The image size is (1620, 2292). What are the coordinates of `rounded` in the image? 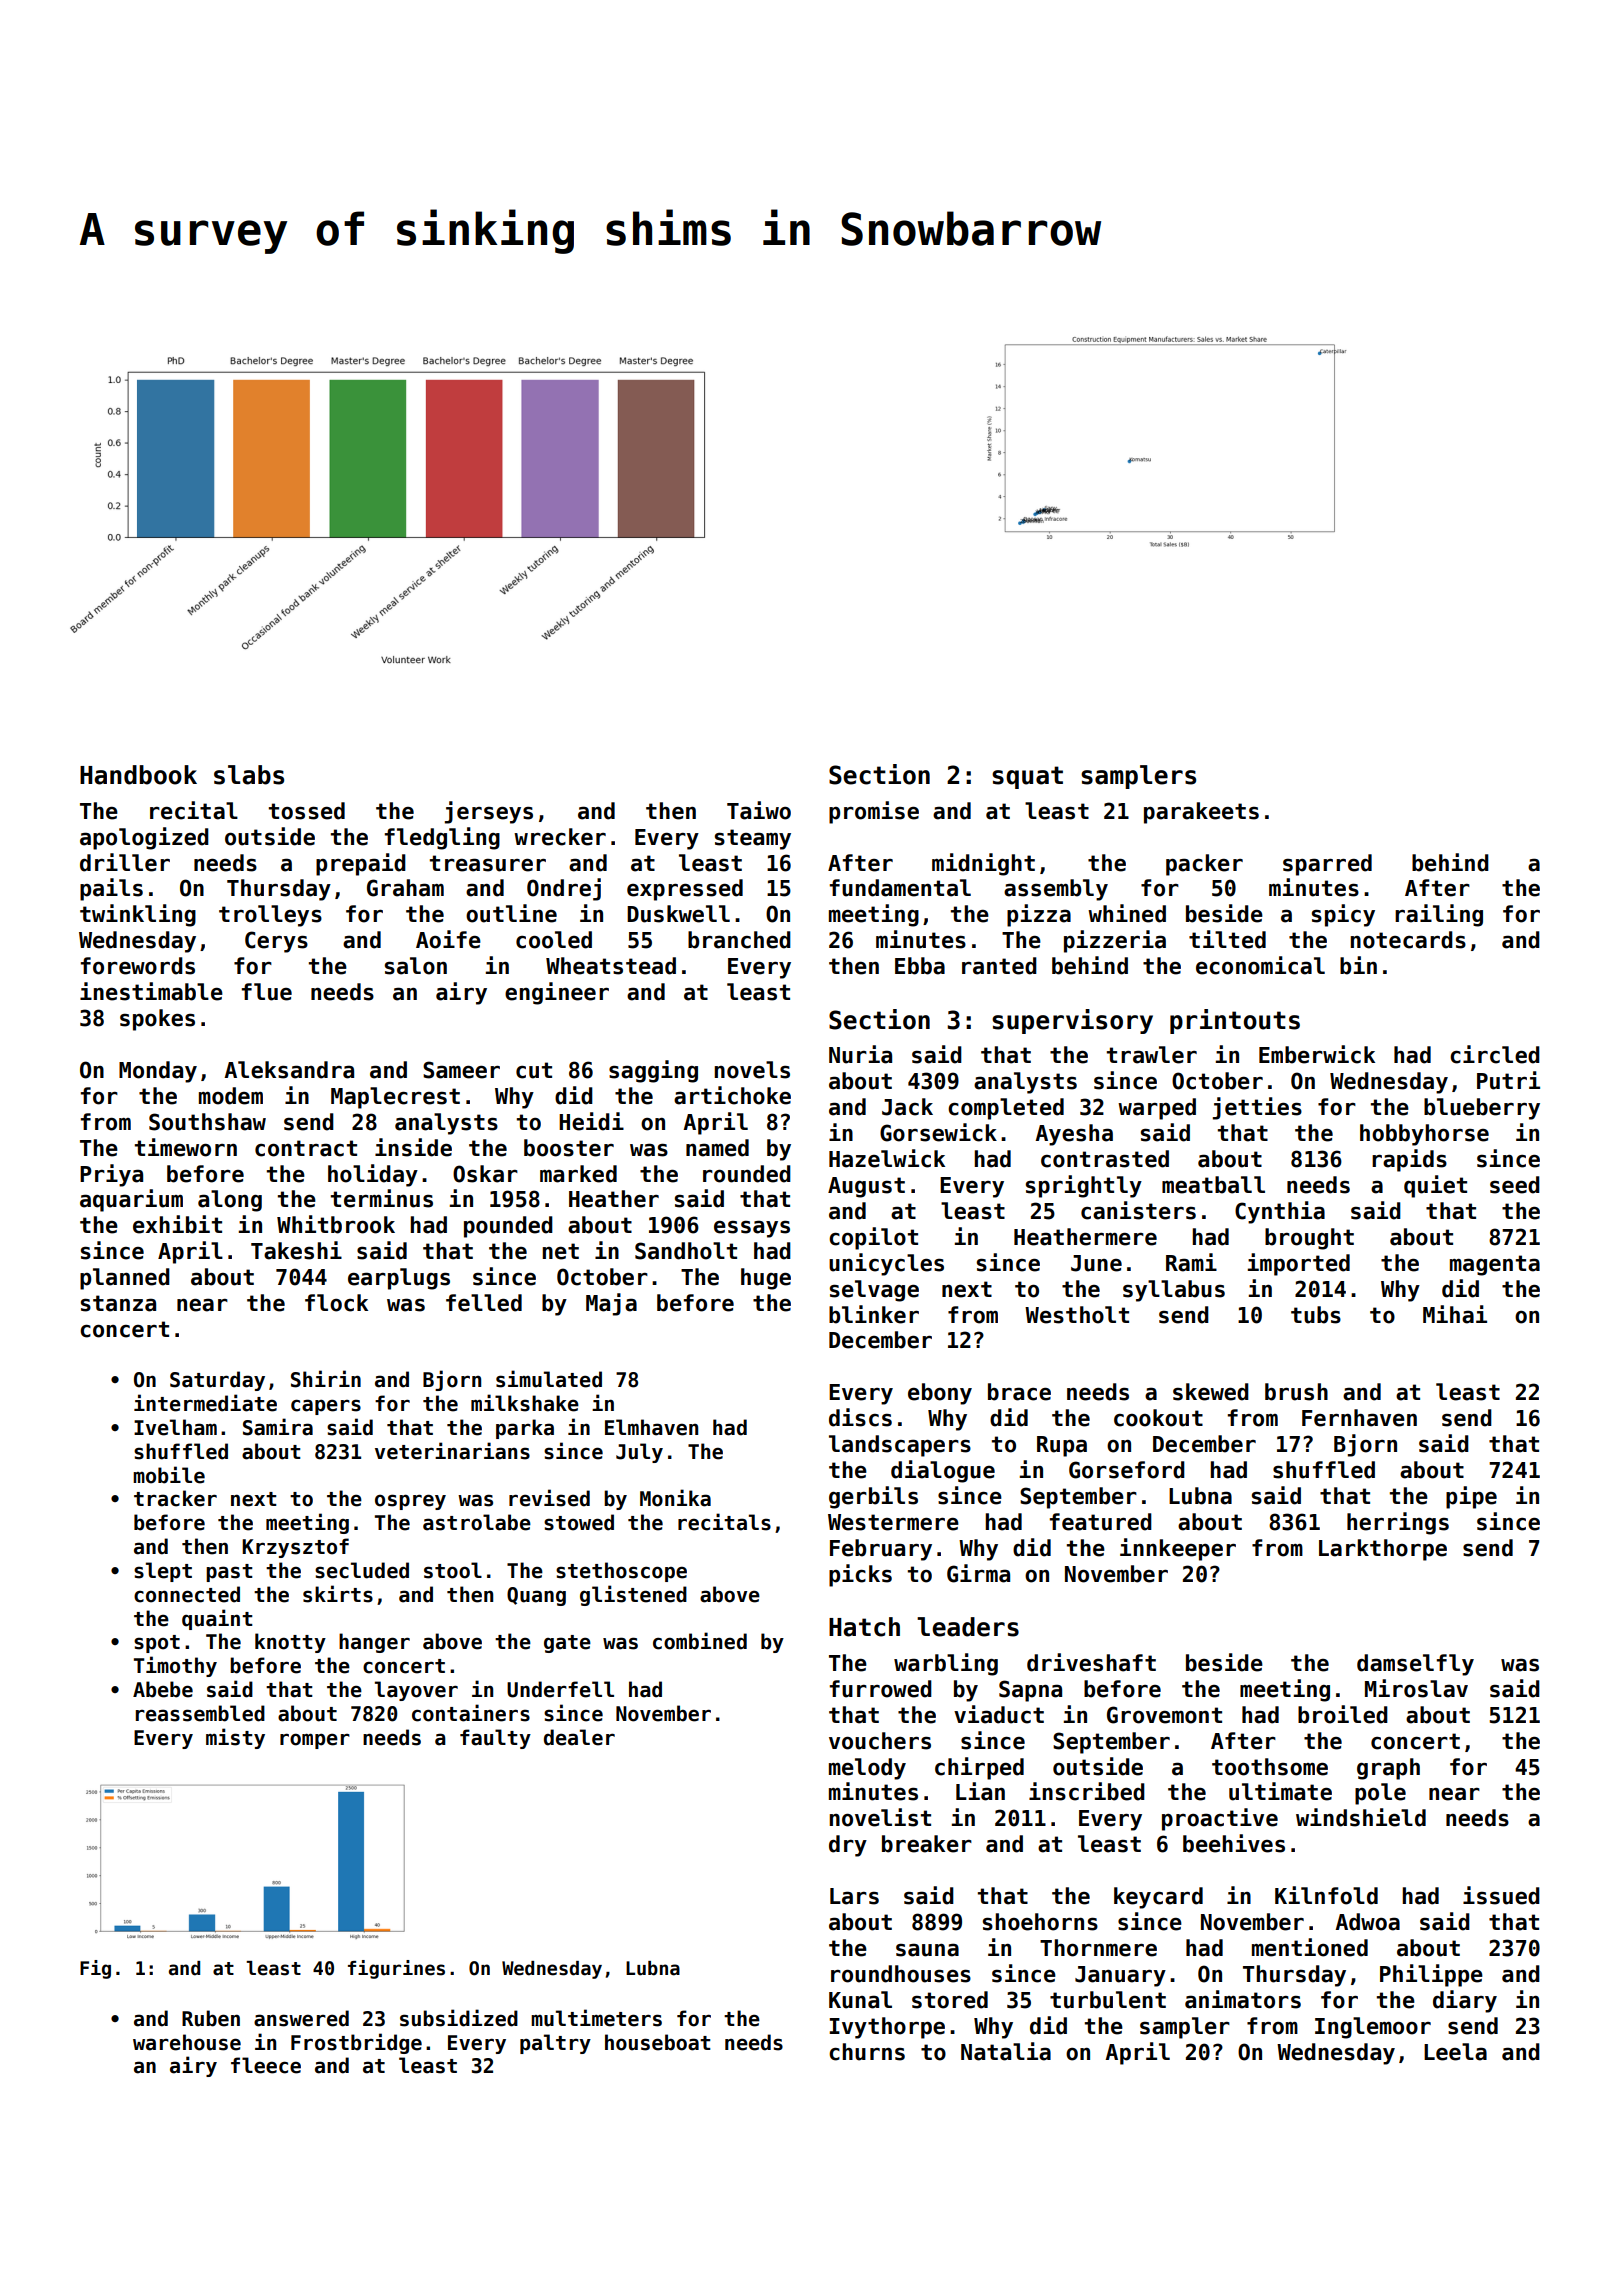 It's located at (747, 1174).
